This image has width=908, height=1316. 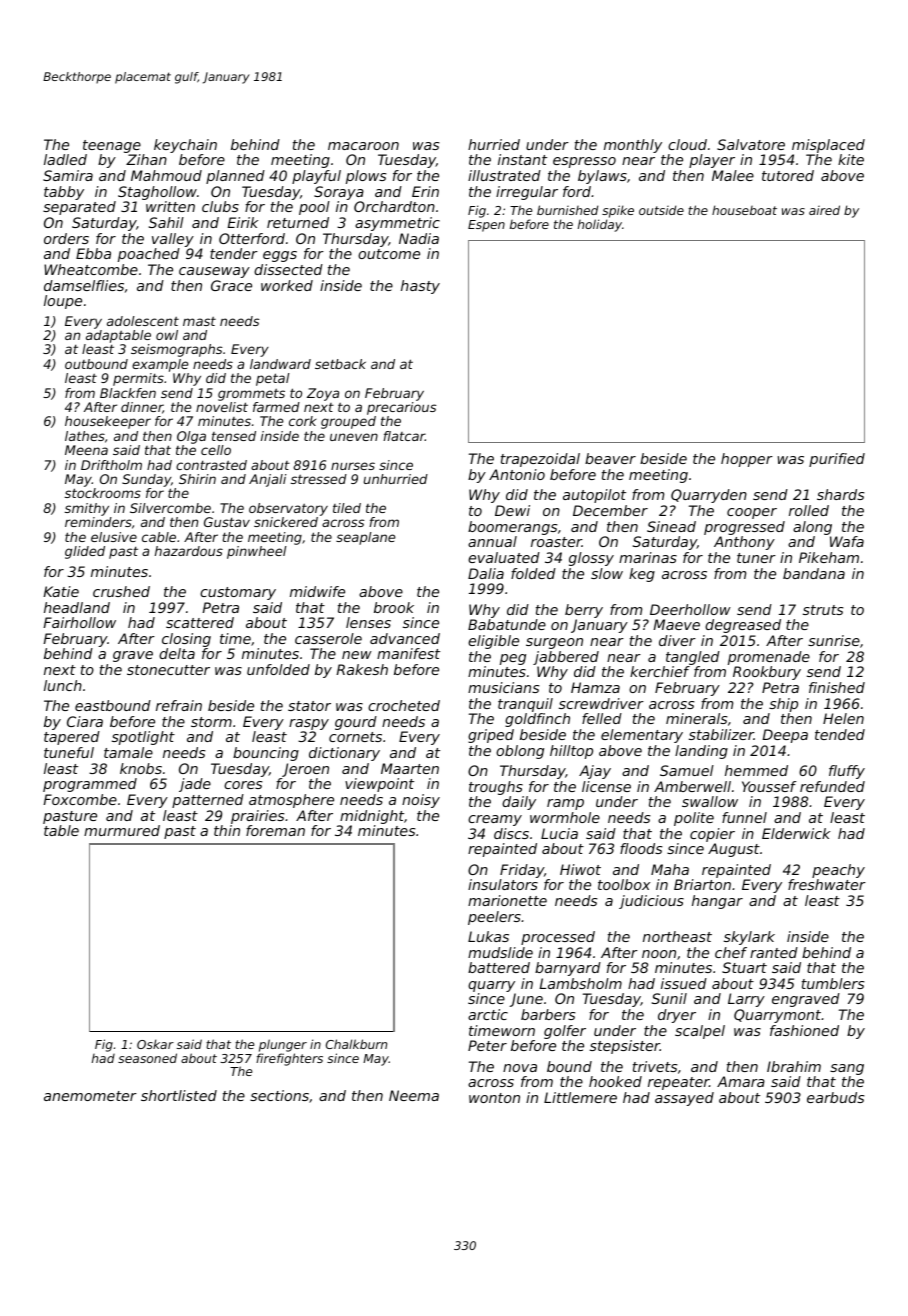 What do you see at coordinates (804, 1030) in the image?
I see `fashioned` at bounding box center [804, 1030].
